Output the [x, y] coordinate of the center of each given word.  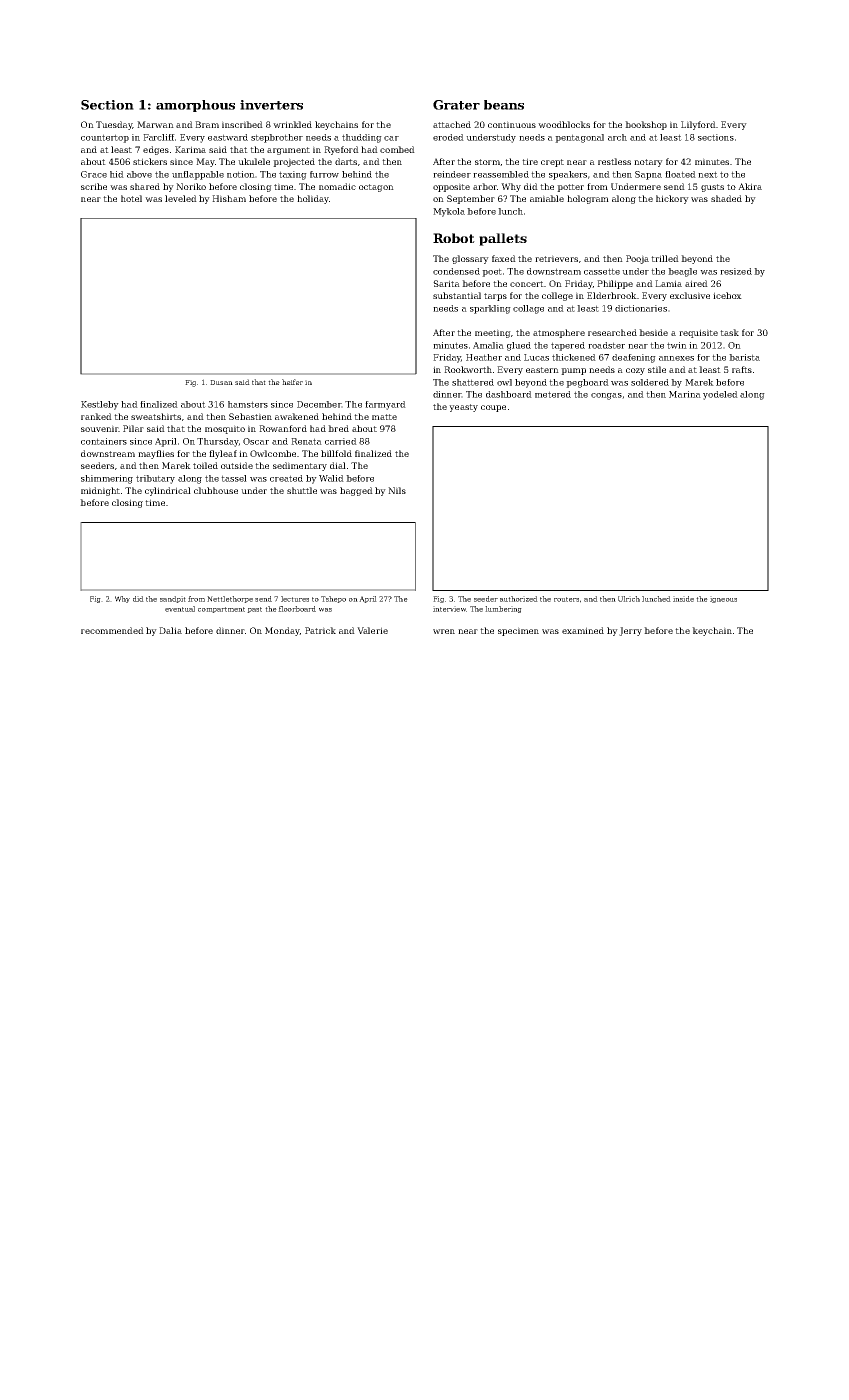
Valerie [372, 630]
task [729, 332]
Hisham [229, 198]
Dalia [170, 630]
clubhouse [216, 490]
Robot [454, 238]
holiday [313, 199]
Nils [397, 490]
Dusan [221, 382]
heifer [292, 382]
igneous [723, 599]
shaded [726, 198]
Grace [94, 174]
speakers [568, 175]
